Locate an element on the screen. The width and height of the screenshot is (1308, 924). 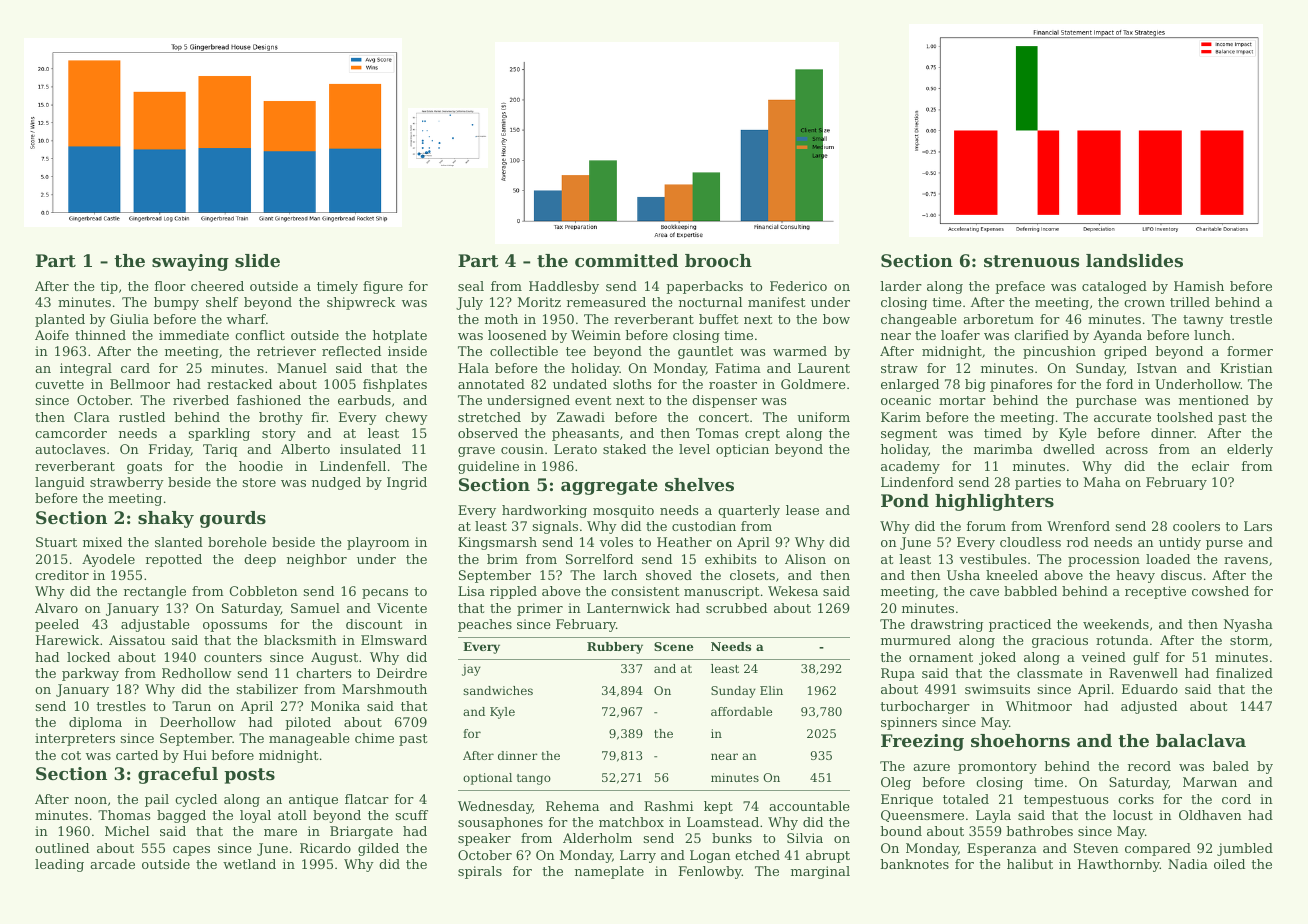
halibut is located at coordinates (1030, 864).
